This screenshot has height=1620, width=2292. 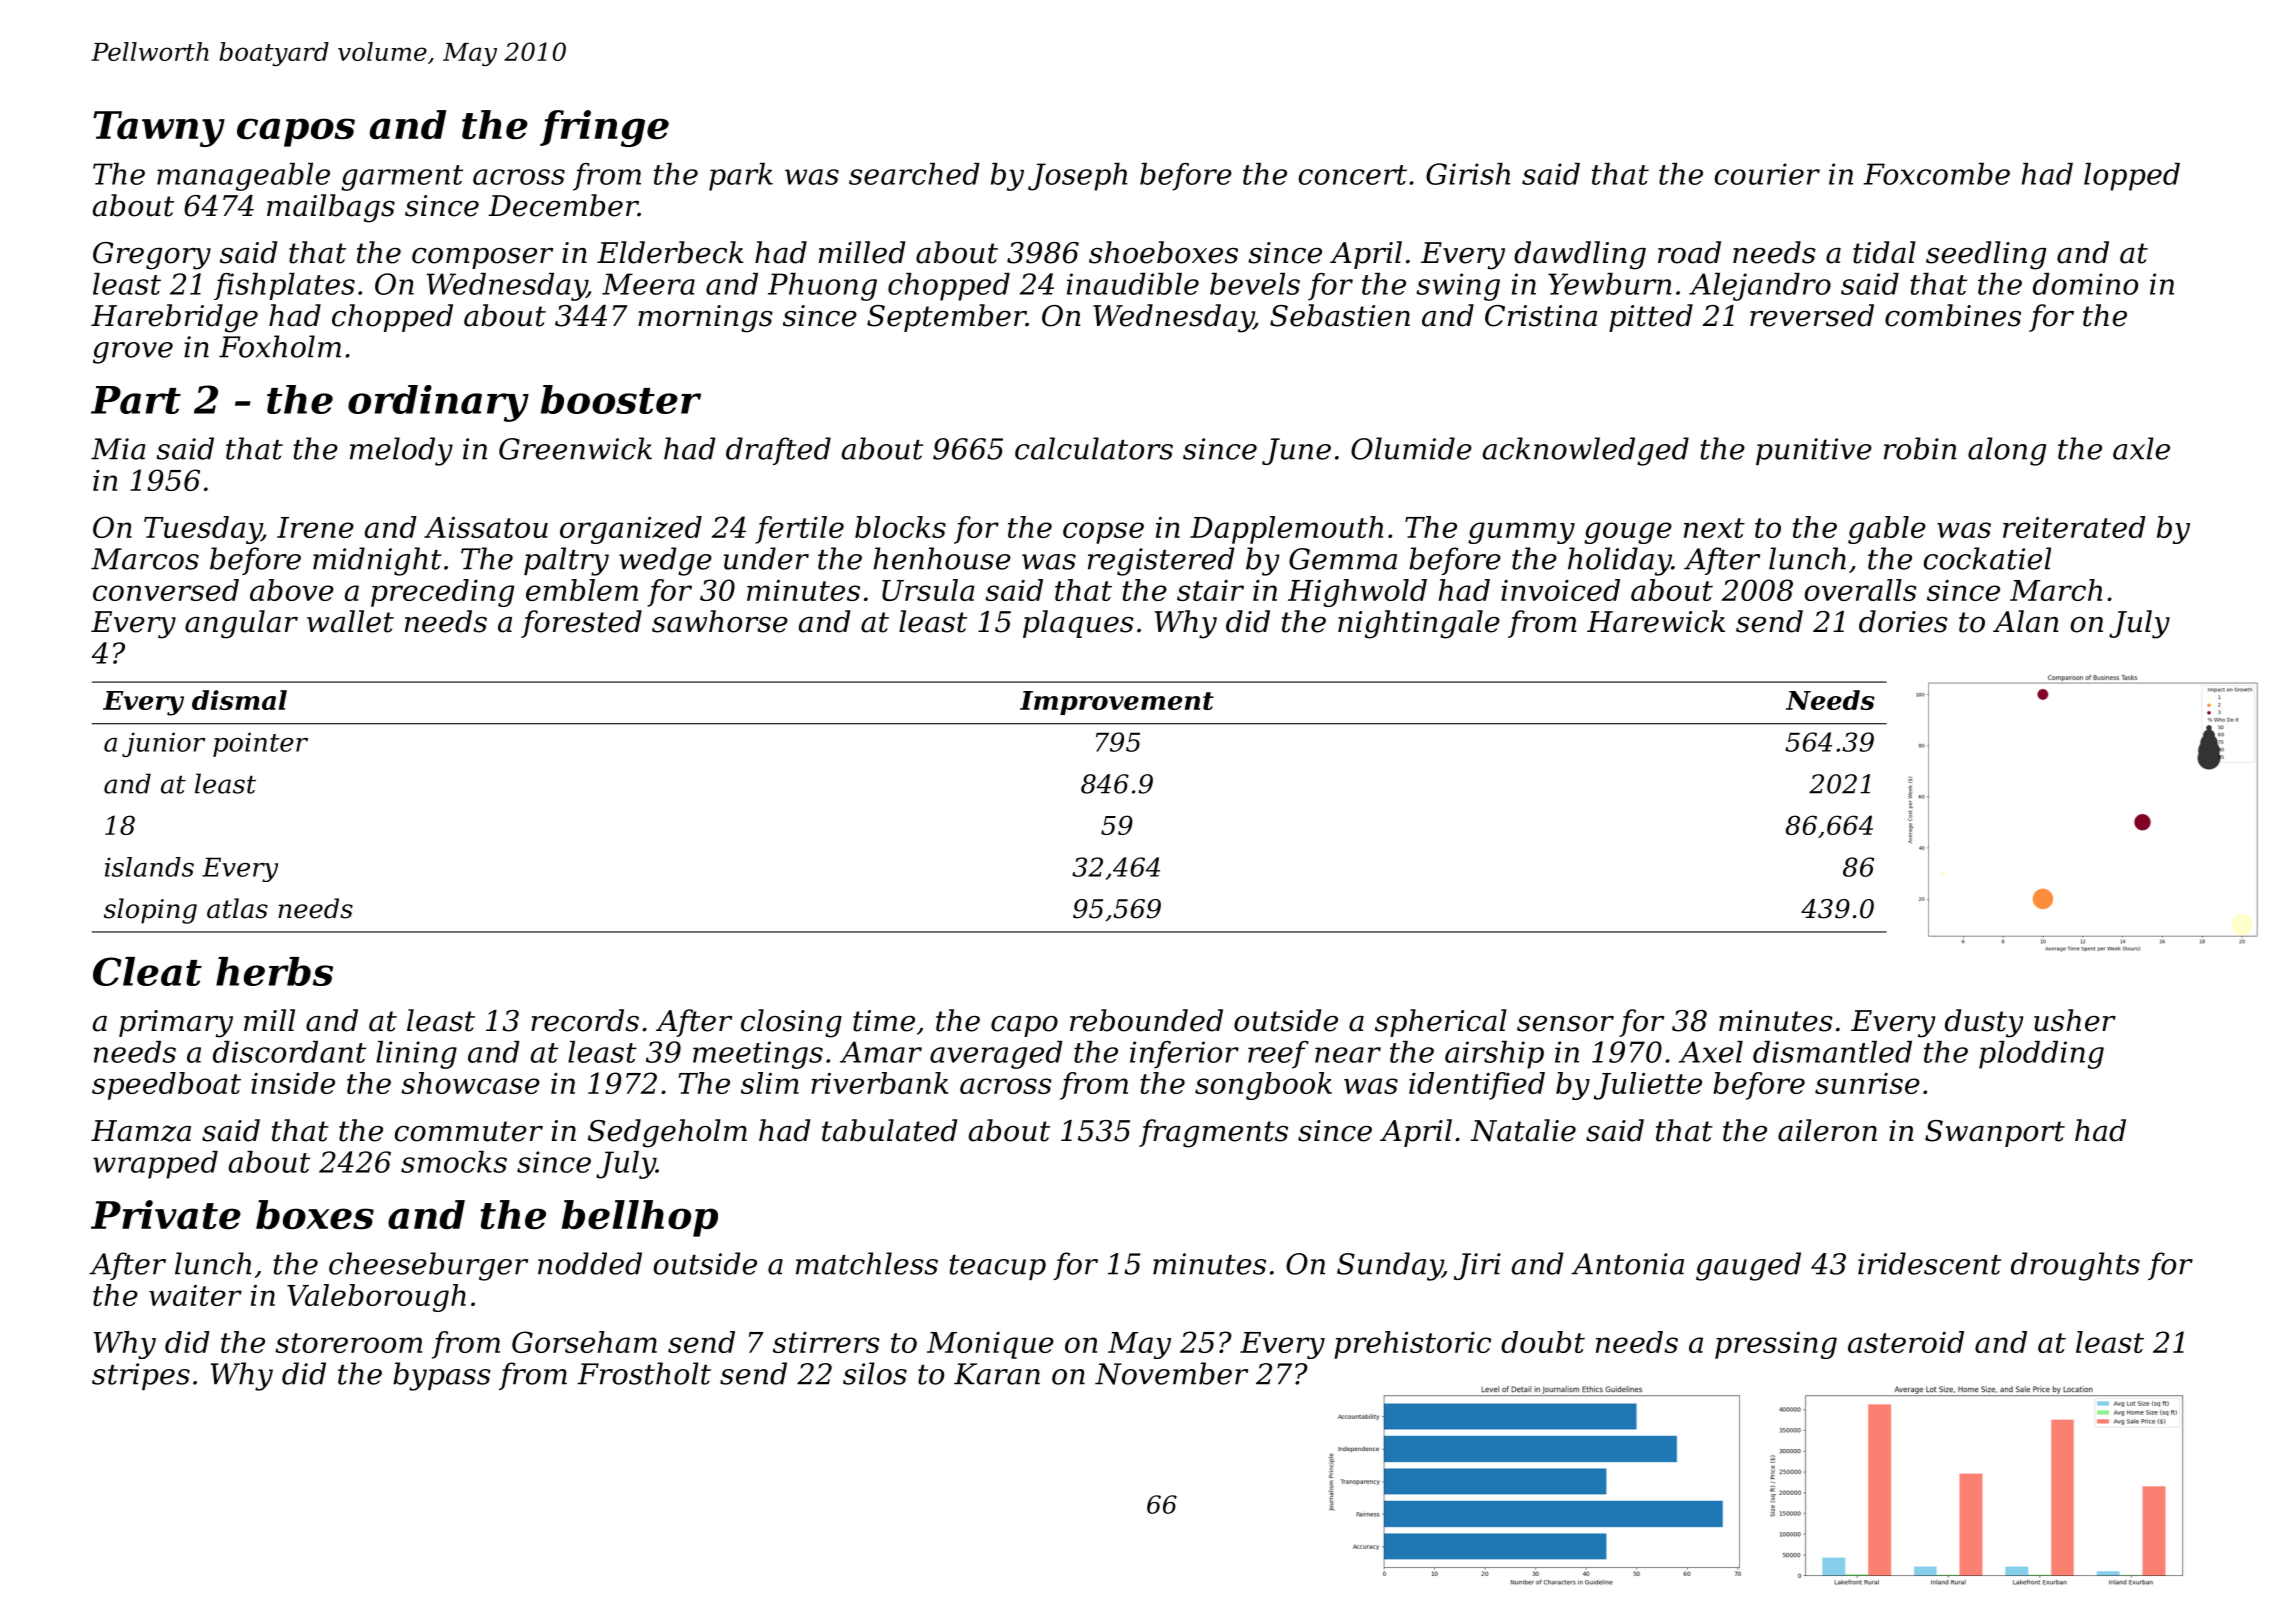 I want to click on searched, so click(x=914, y=174).
